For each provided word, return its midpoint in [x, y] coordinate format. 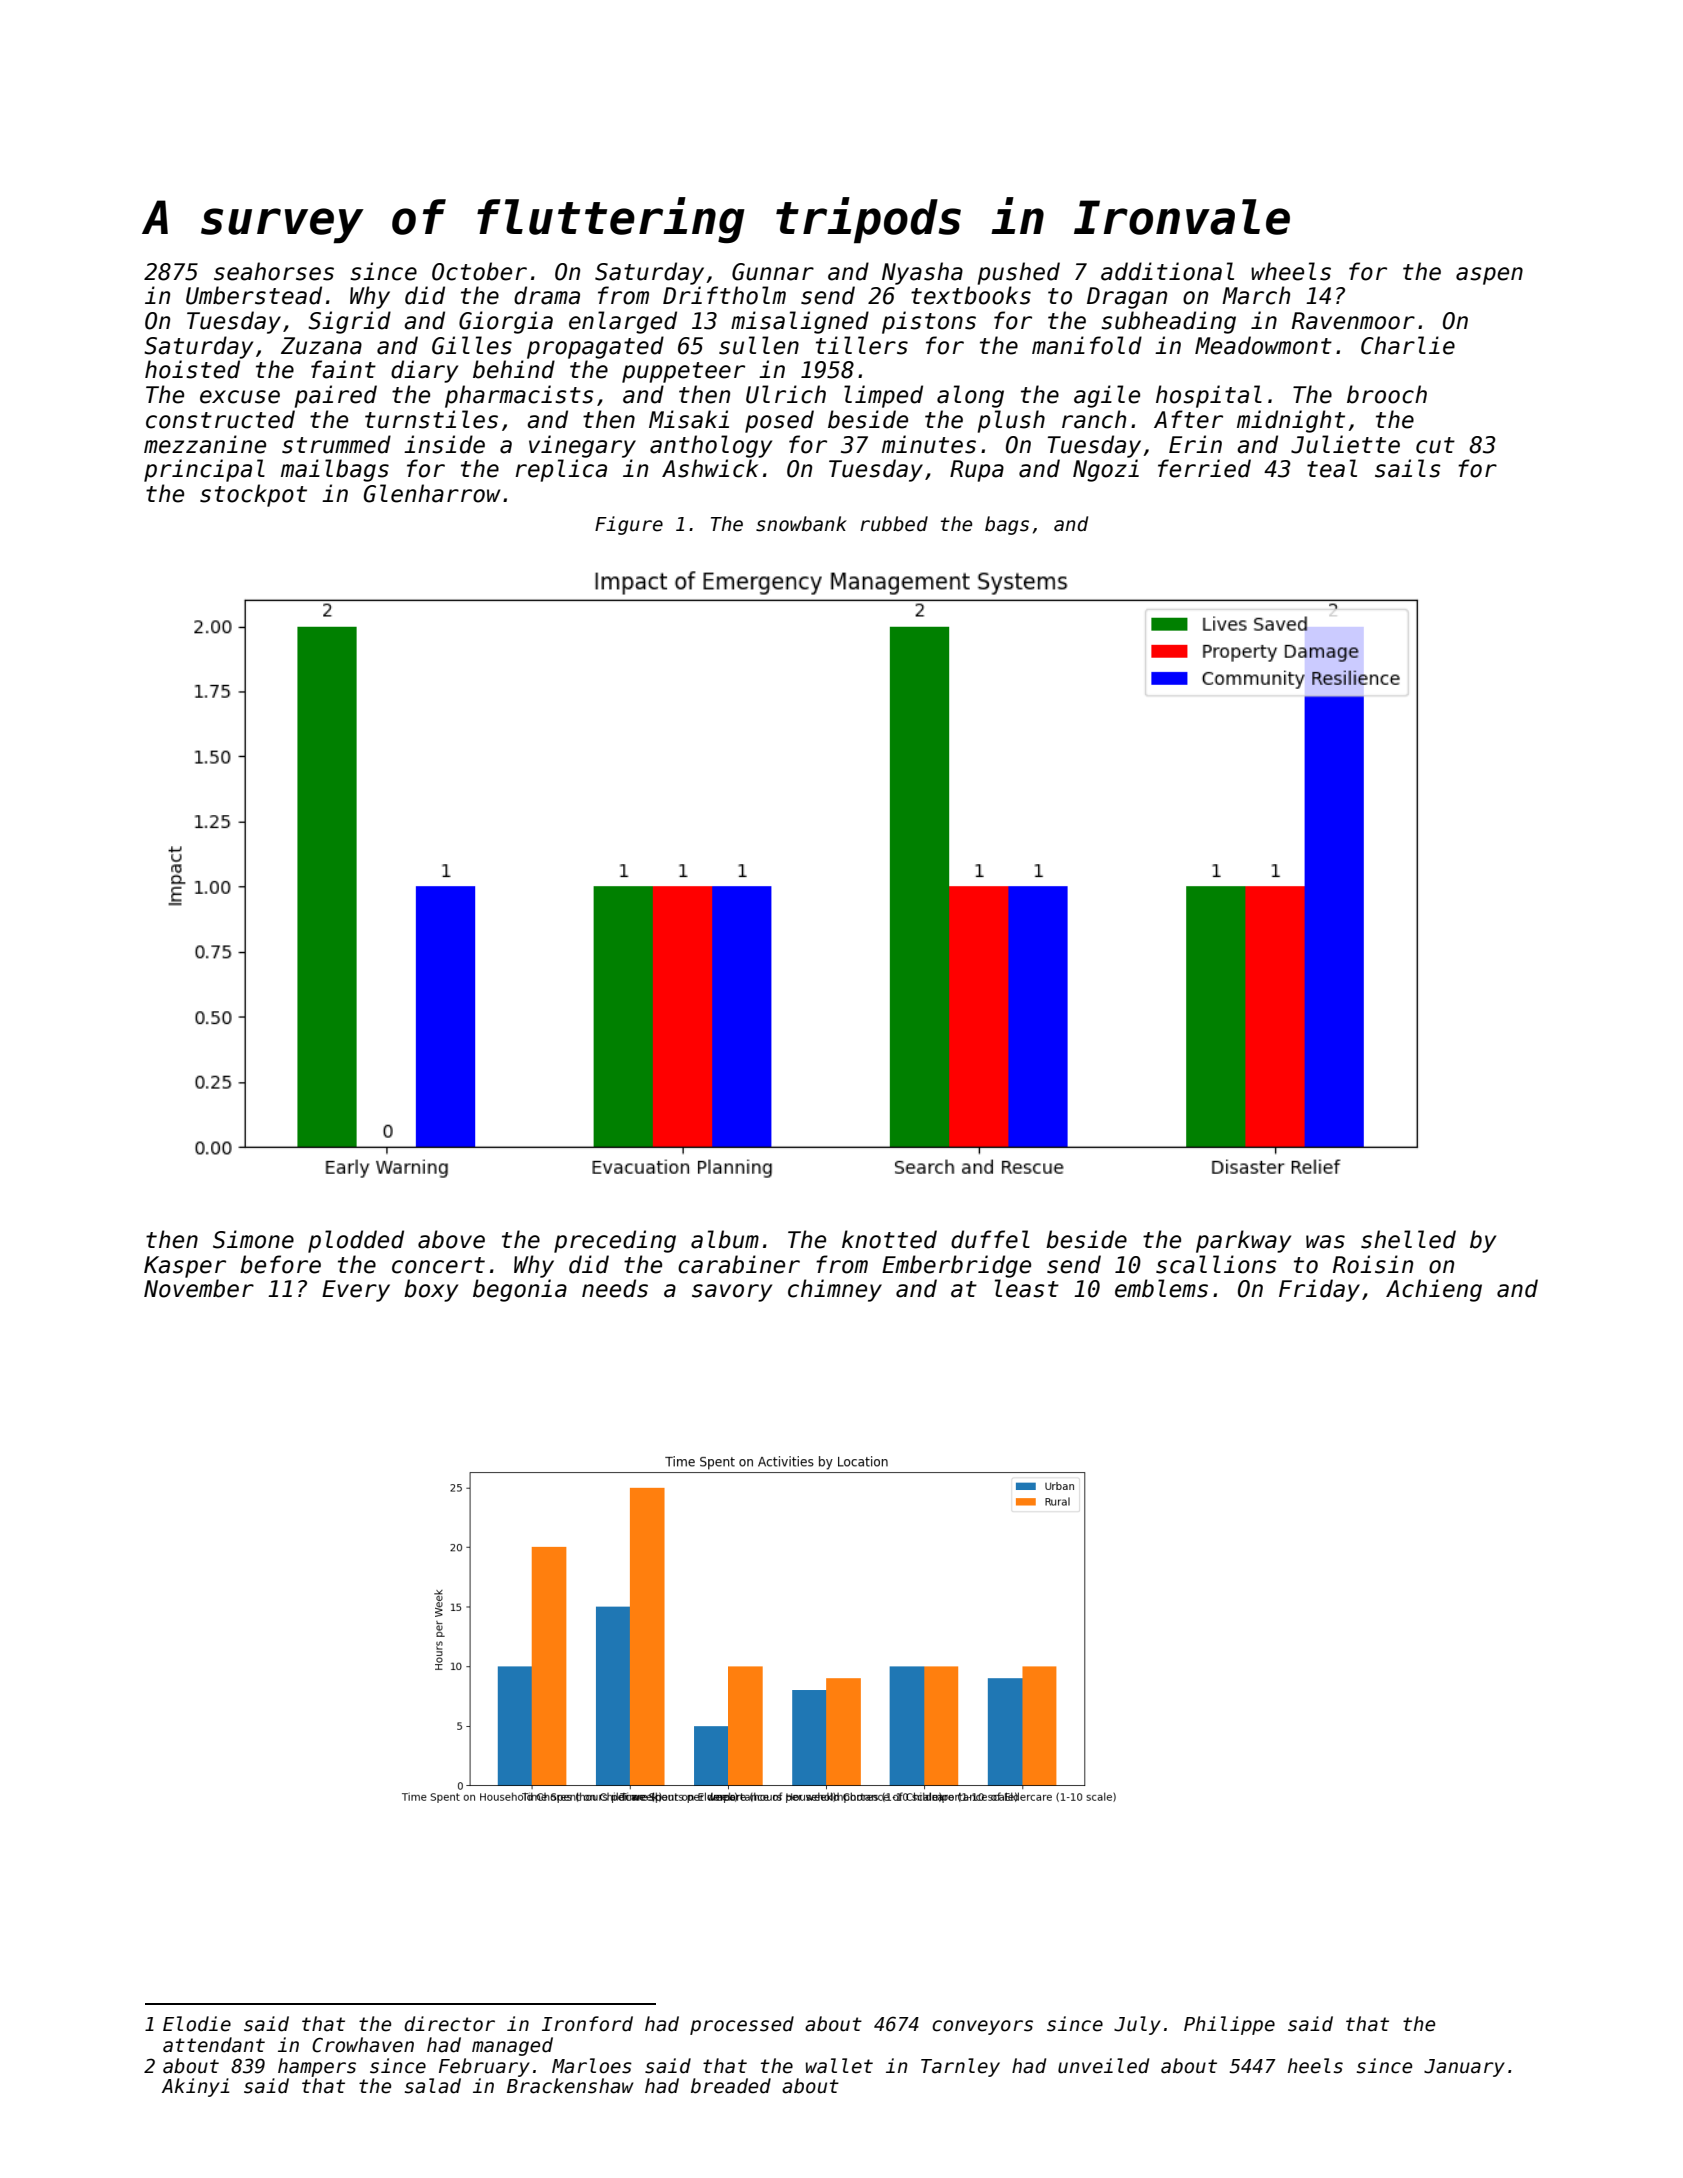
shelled [1408, 1239]
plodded [356, 1241]
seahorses [274, 271]
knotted [889, 1239]
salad [433, 2086]
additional [1167, 271]
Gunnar [773, 272]
